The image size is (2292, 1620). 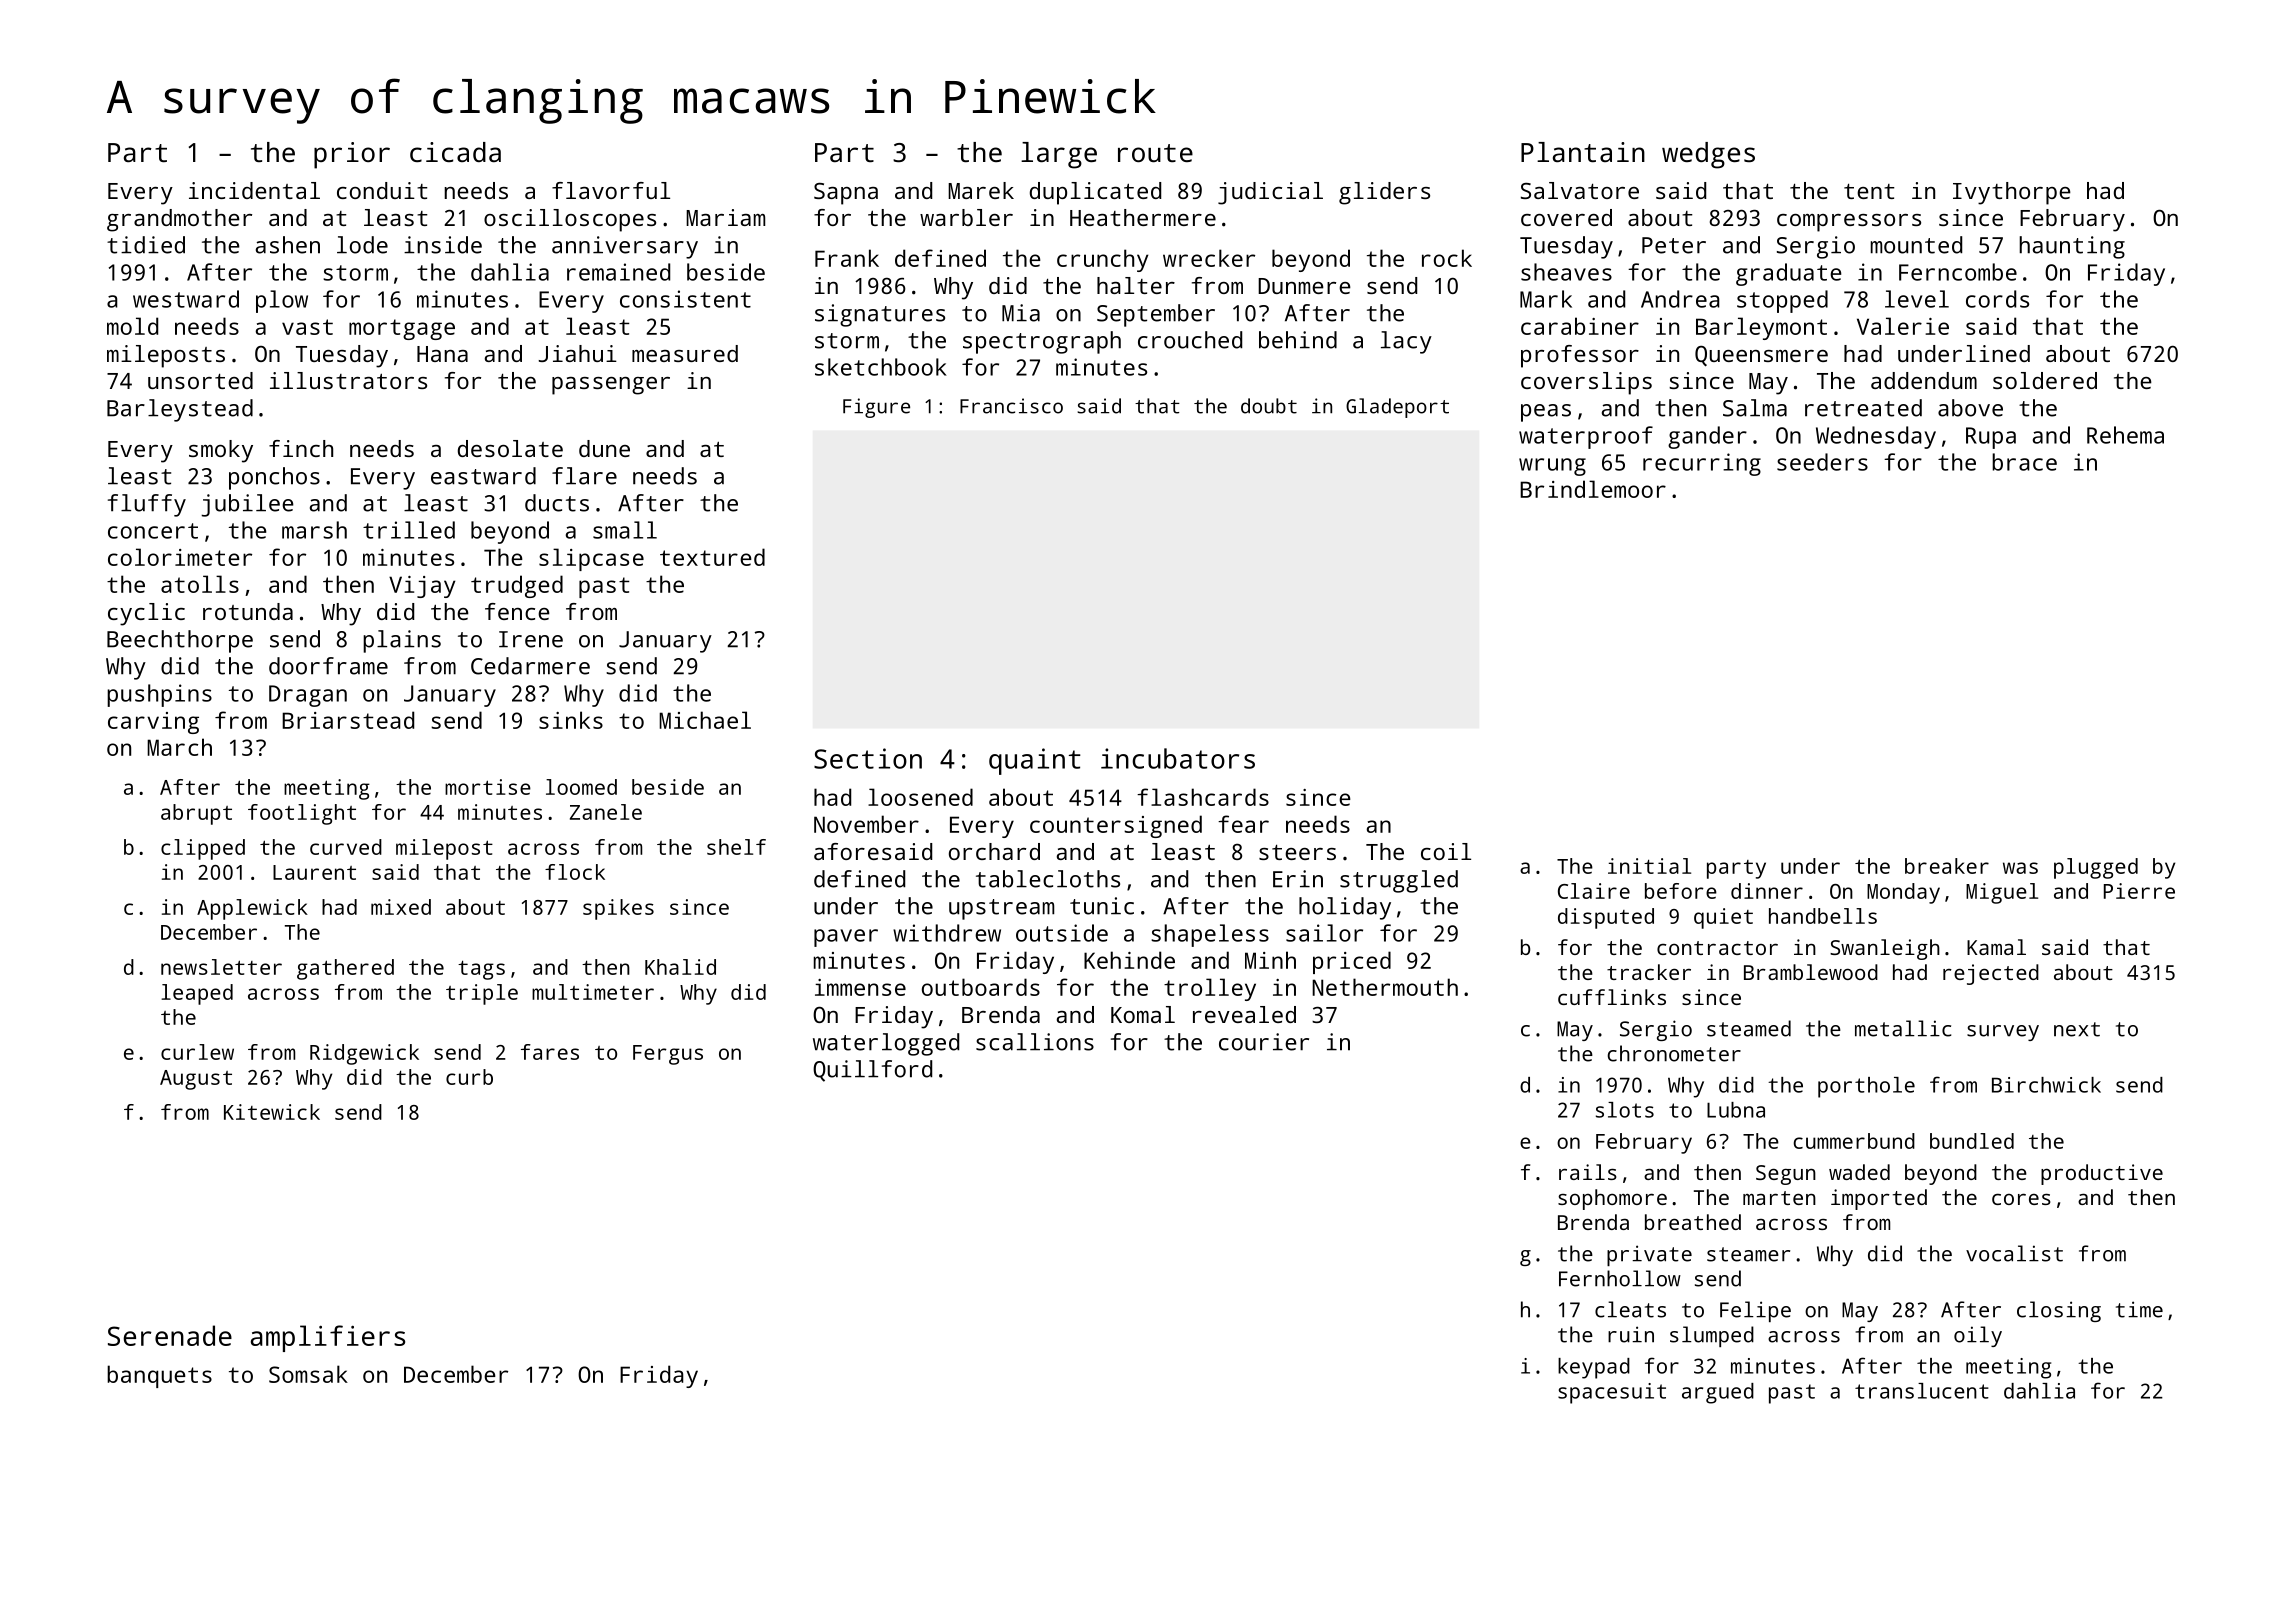 What do you see at coordinates (712, 557) in the screenshot?
I see `textured` at bounding box center [712, 557].
